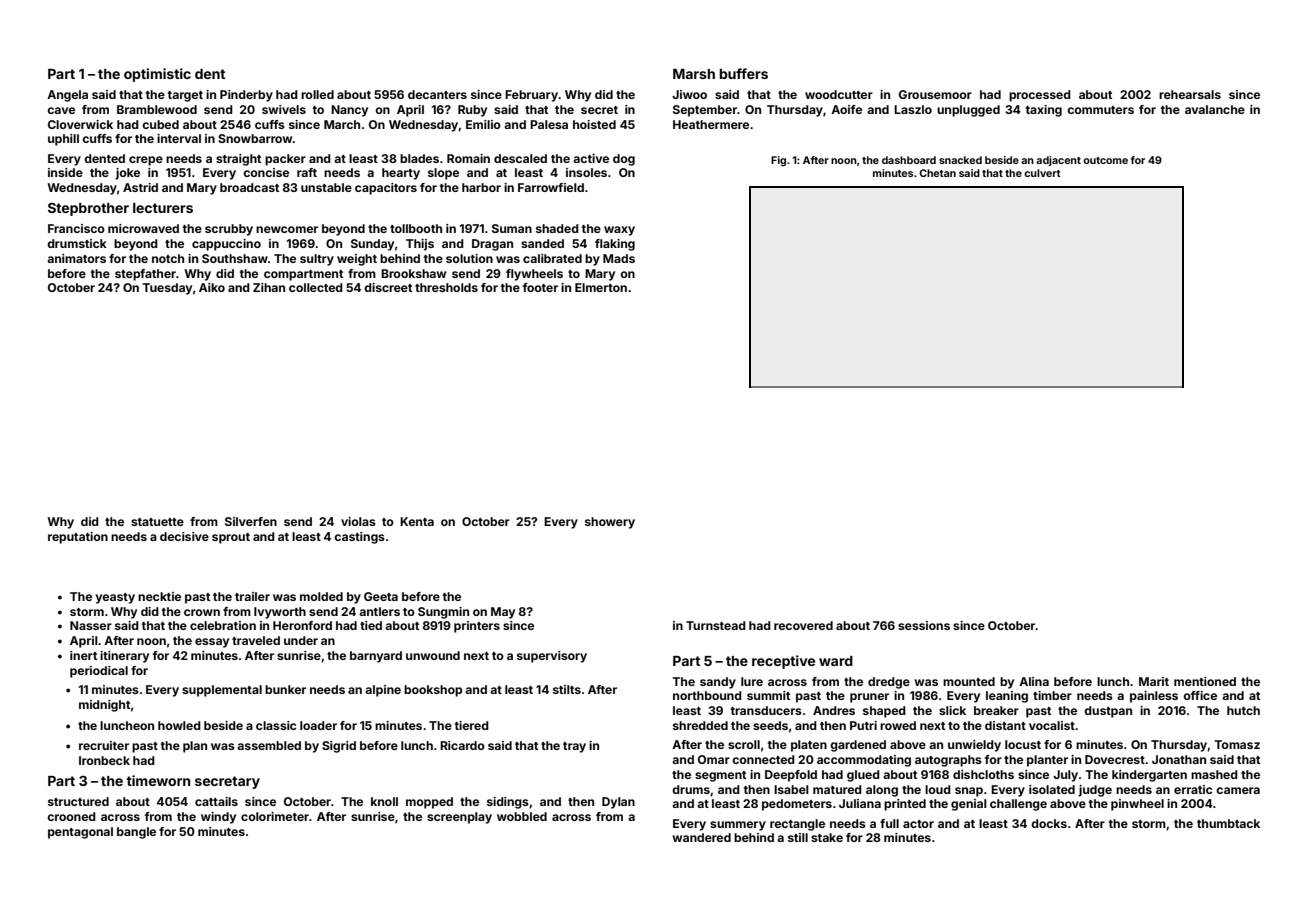 The height and width of the screenshot is (924, 1308). I want to click on sessions, so click(924, 625).
